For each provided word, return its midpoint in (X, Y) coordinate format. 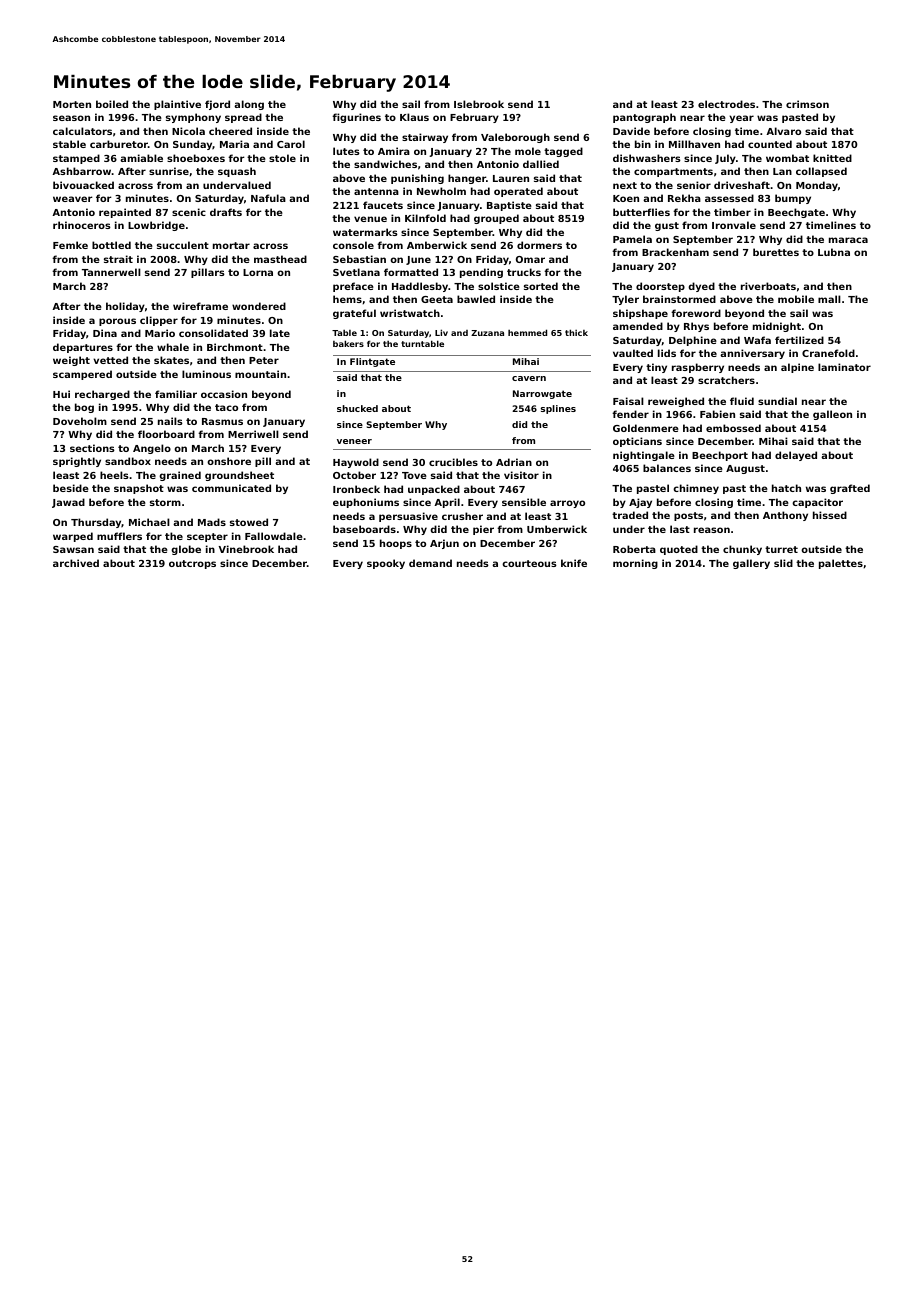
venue (370, 219)
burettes (776, 252)
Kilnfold (425, 218)
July (725, 159)
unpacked (434, 490)
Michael (149, 522)
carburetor (119, 144)
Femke (70, 245)
